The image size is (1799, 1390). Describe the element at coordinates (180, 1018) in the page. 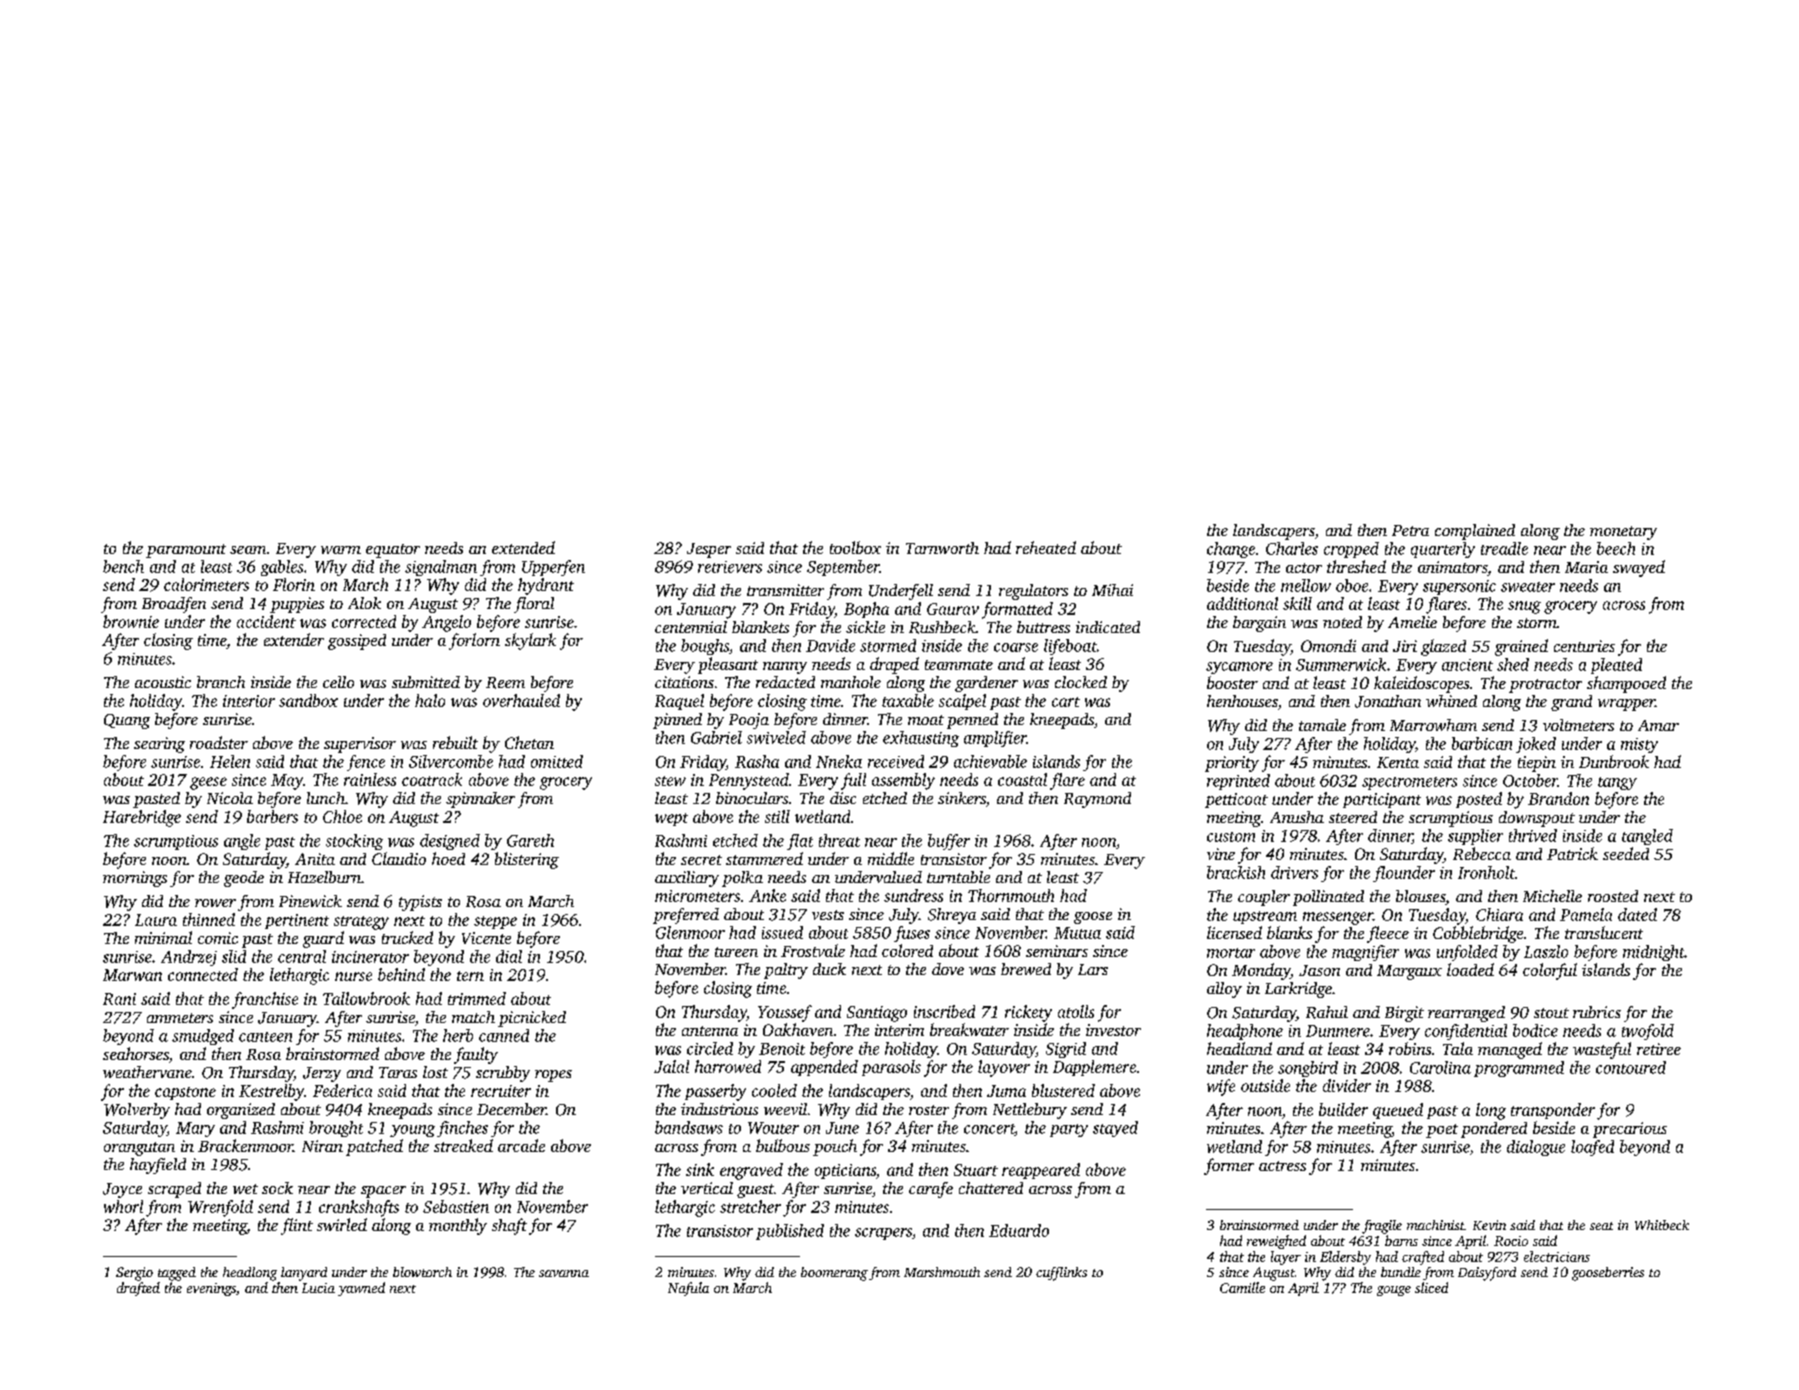

I see `ammeters` at that location.
